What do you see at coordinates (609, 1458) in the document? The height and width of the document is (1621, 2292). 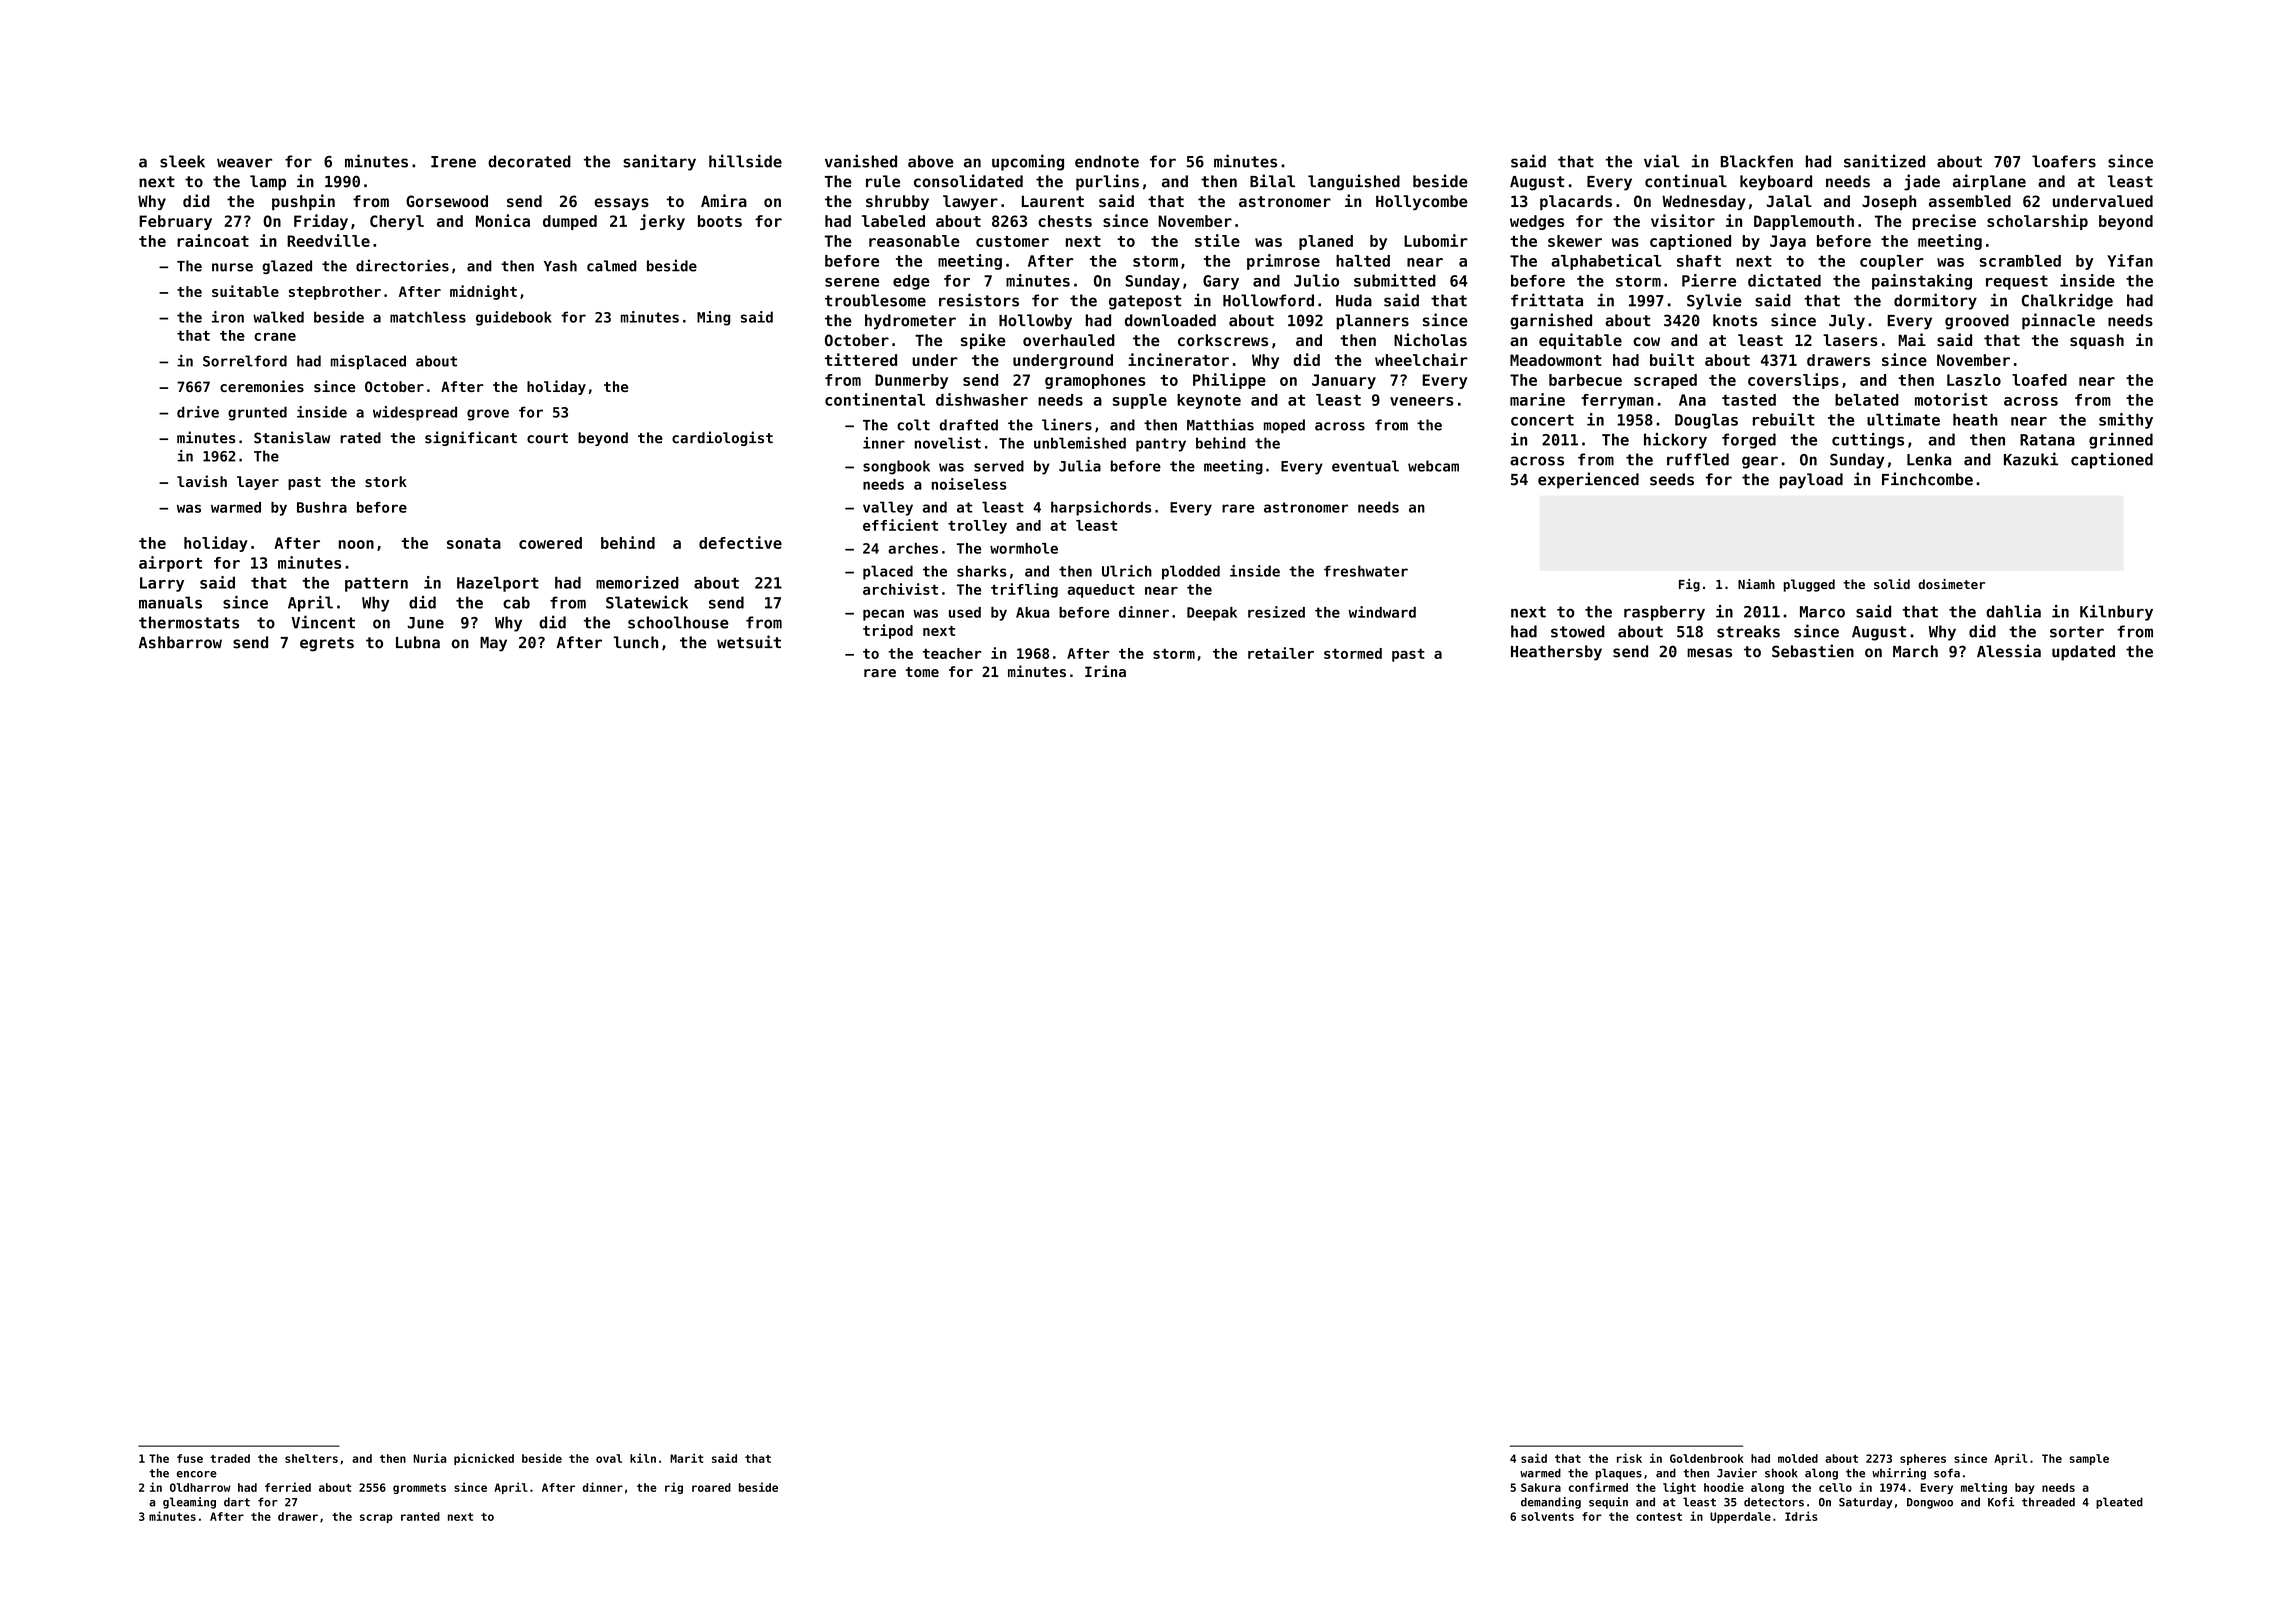 I see `oval` at bounding box center [609, 1458].
